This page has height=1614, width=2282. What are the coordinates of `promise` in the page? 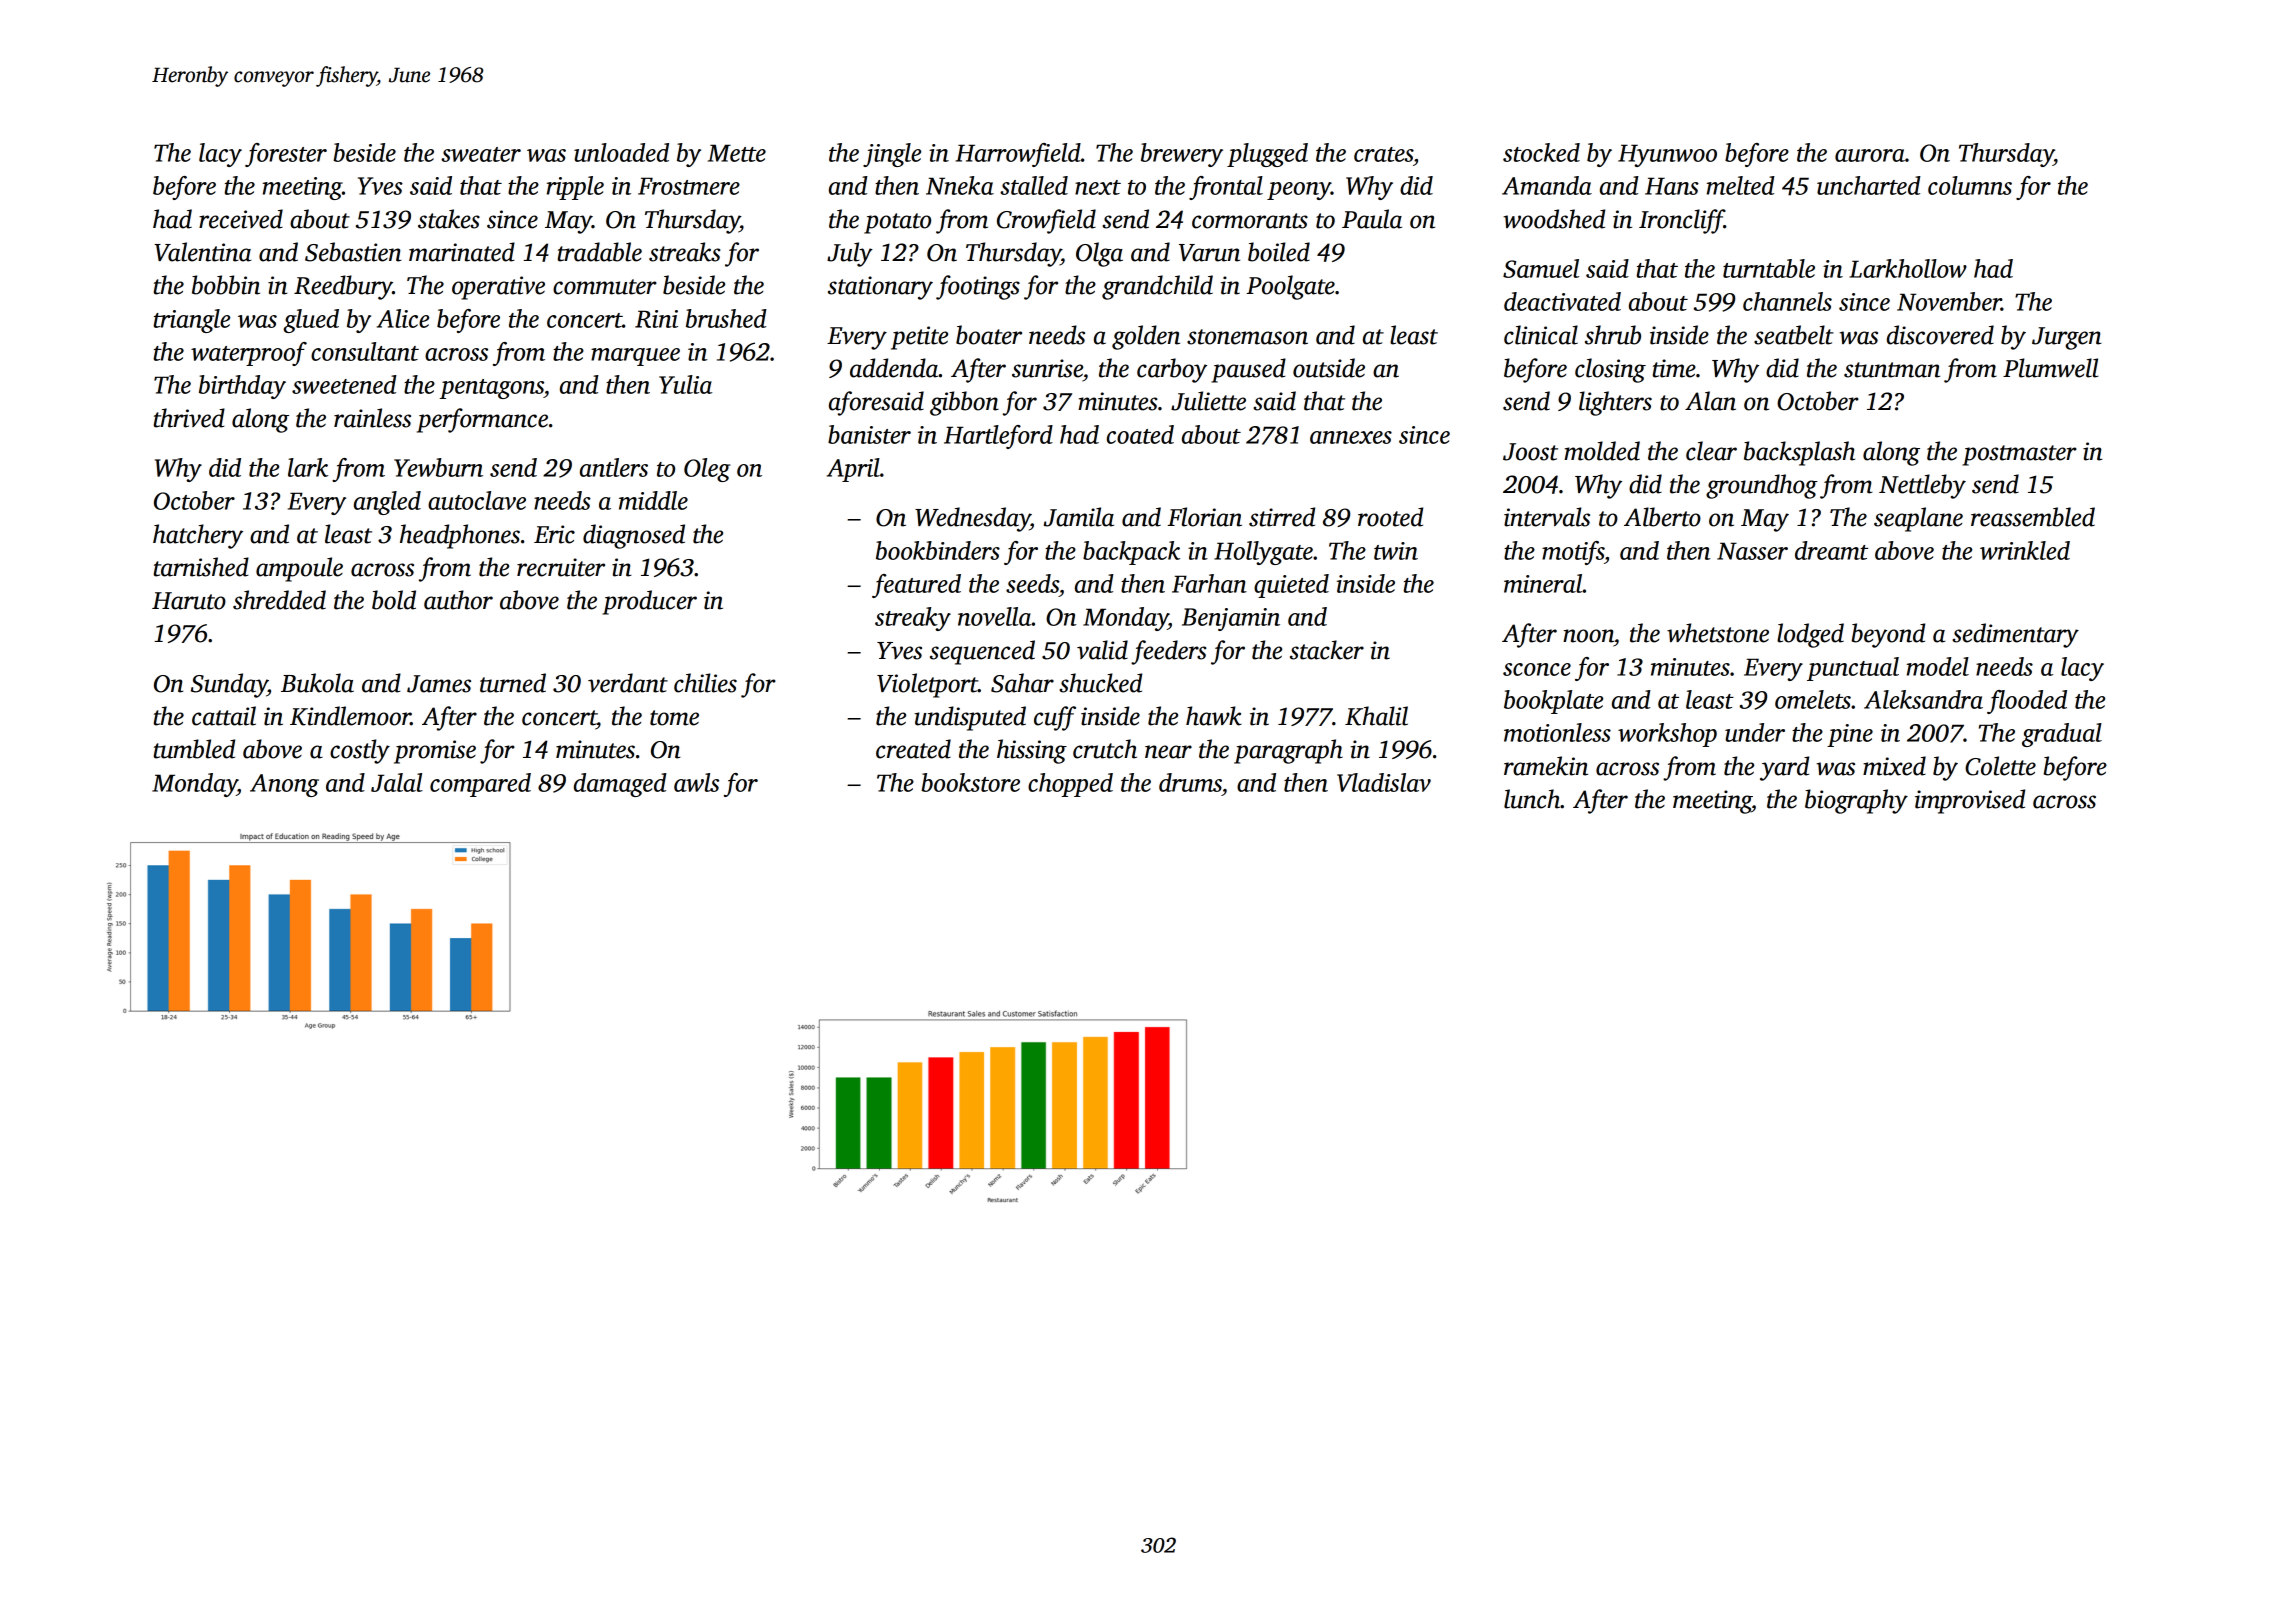 It's located at (435, 752).
